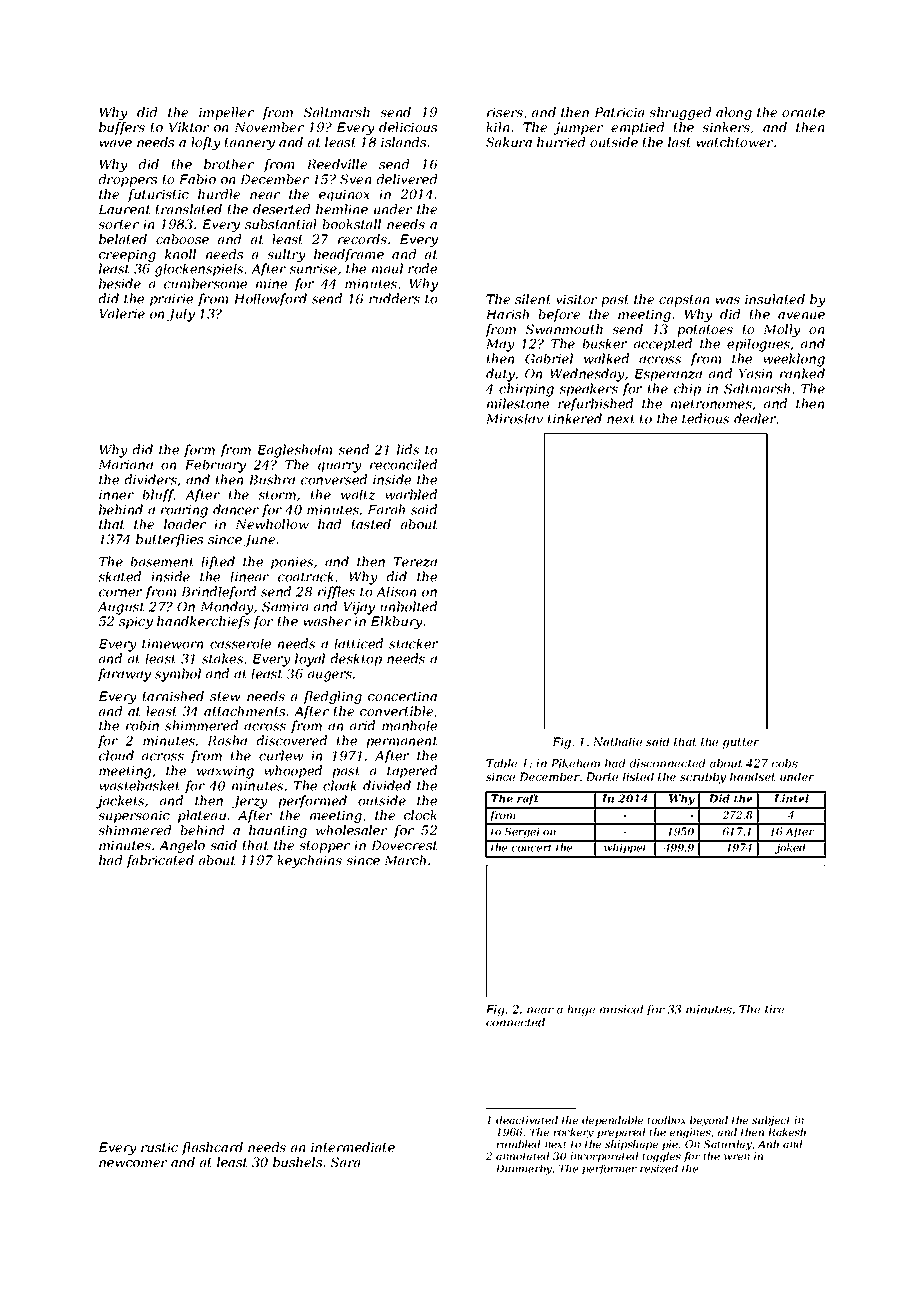  I want to click on risers, so click(505, 112).
